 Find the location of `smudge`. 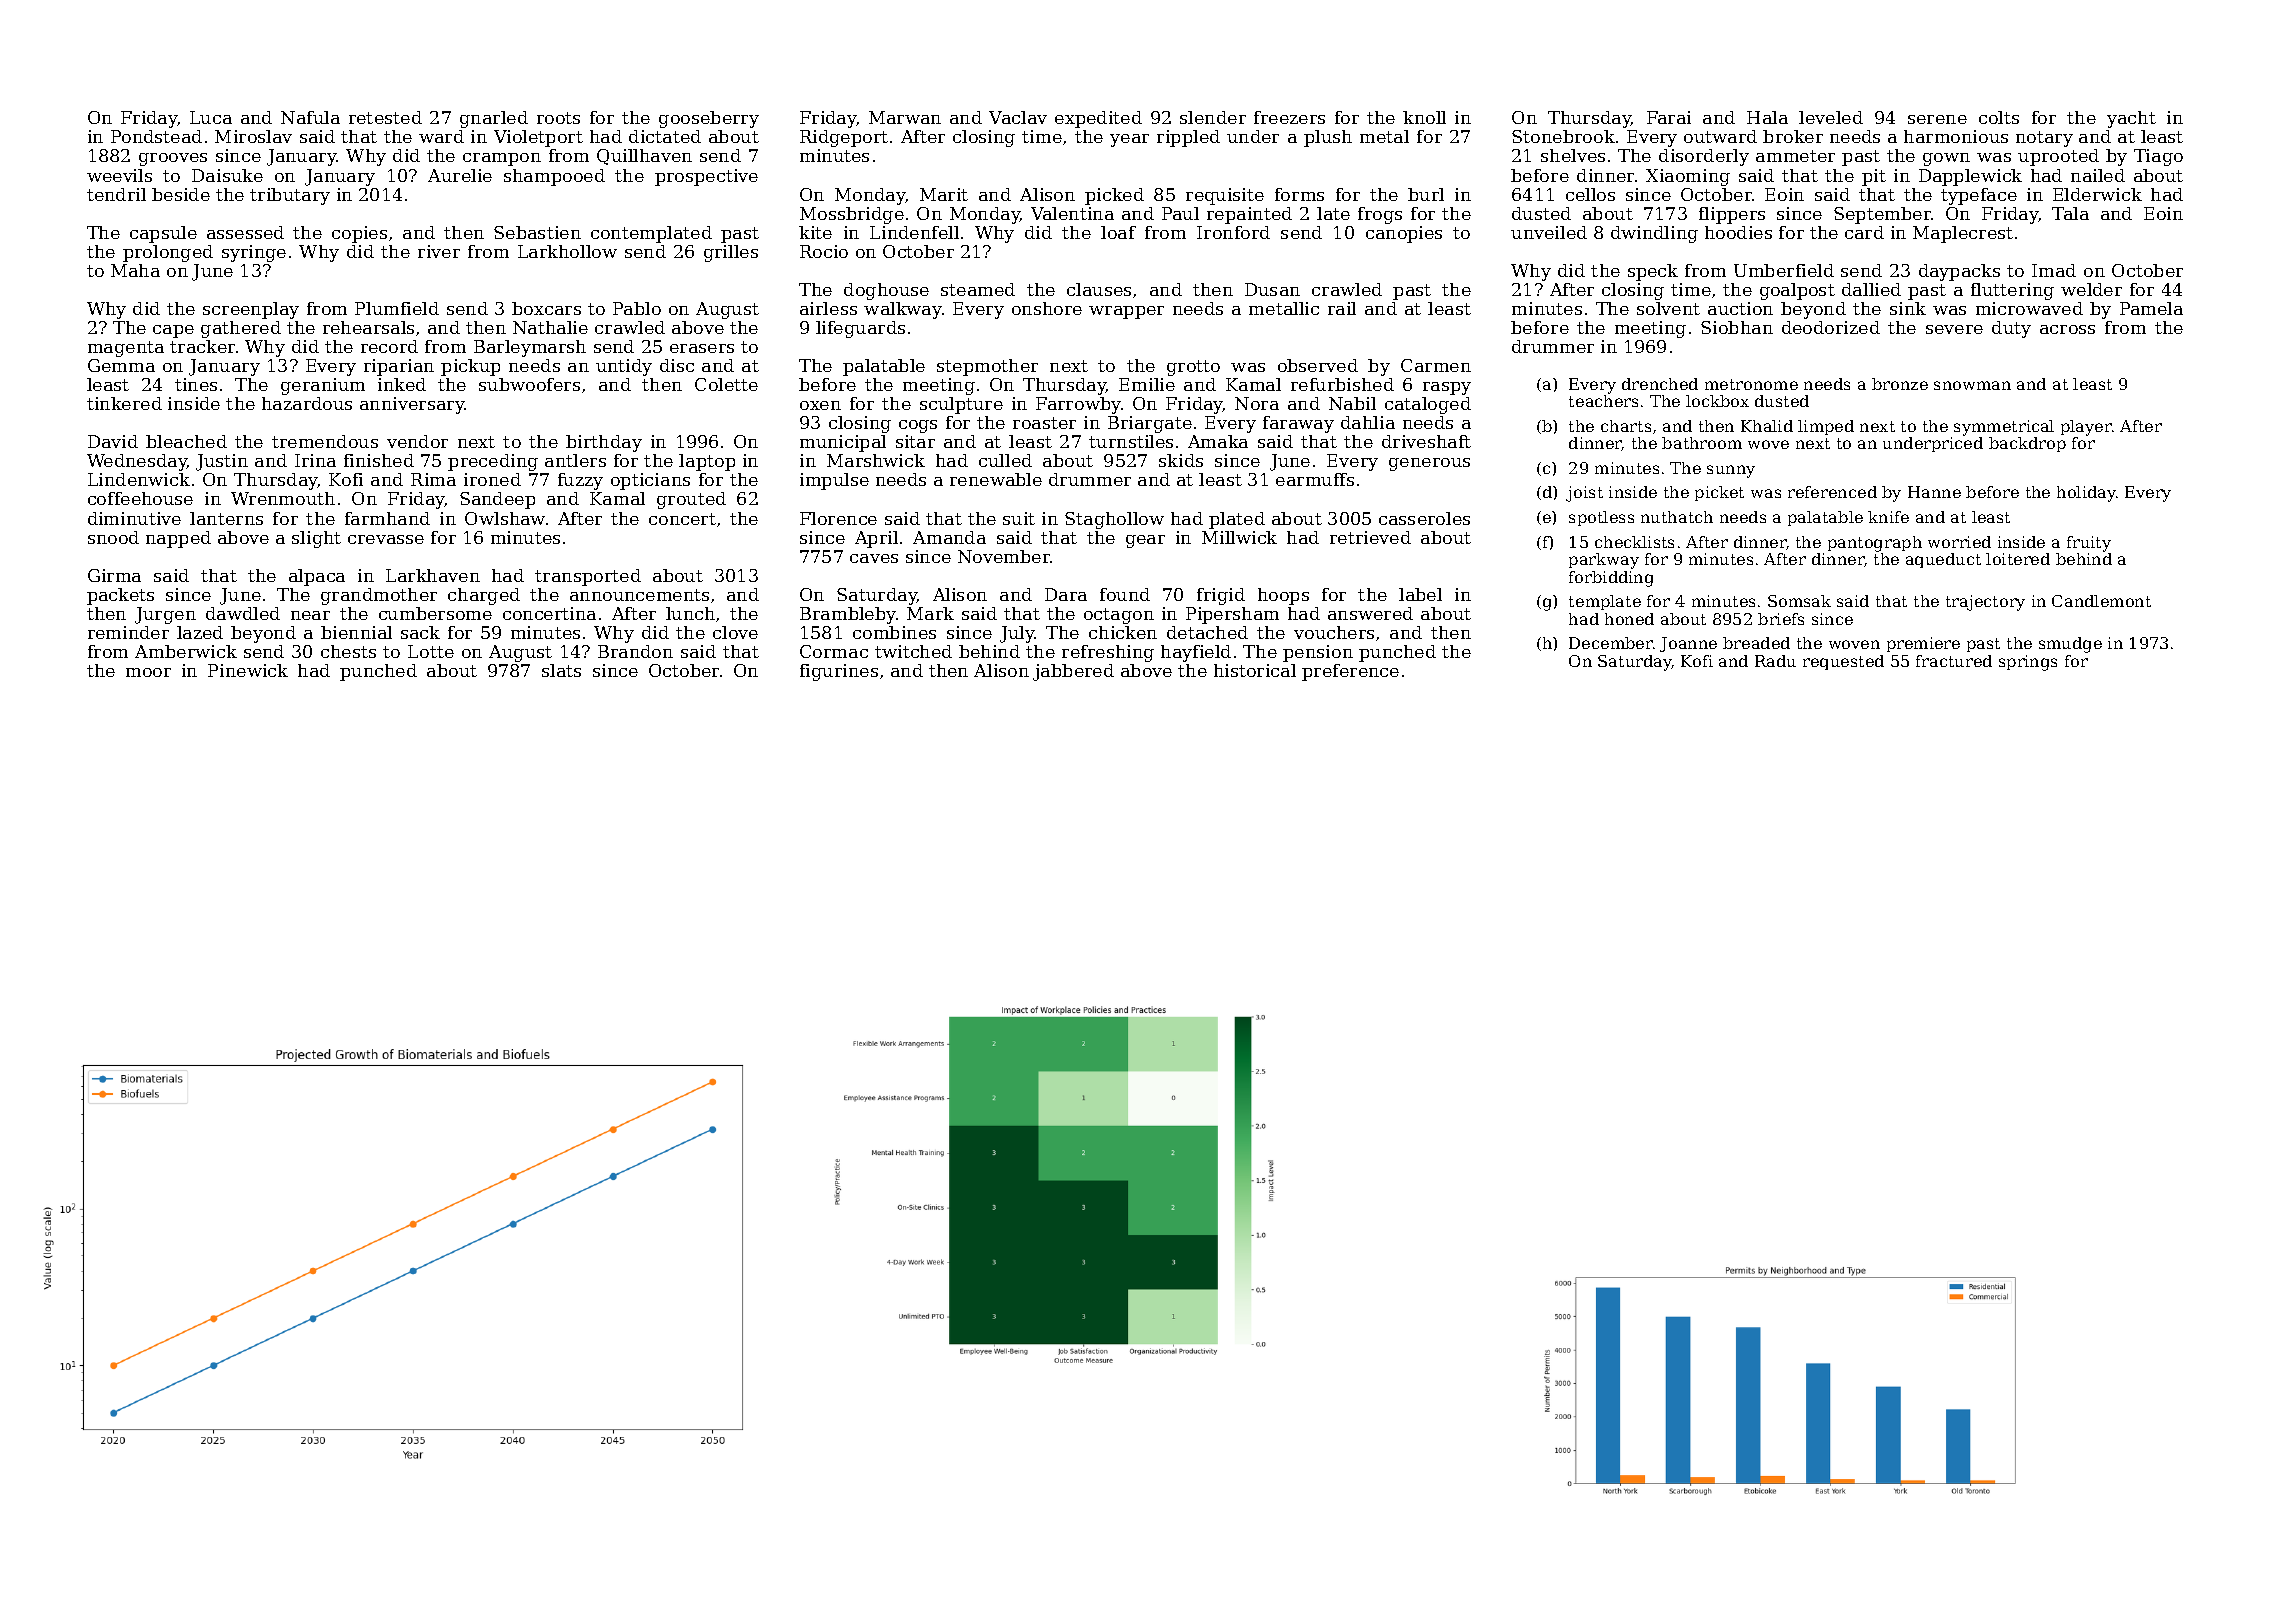

smudge is located at coordinates (2070, 645).
